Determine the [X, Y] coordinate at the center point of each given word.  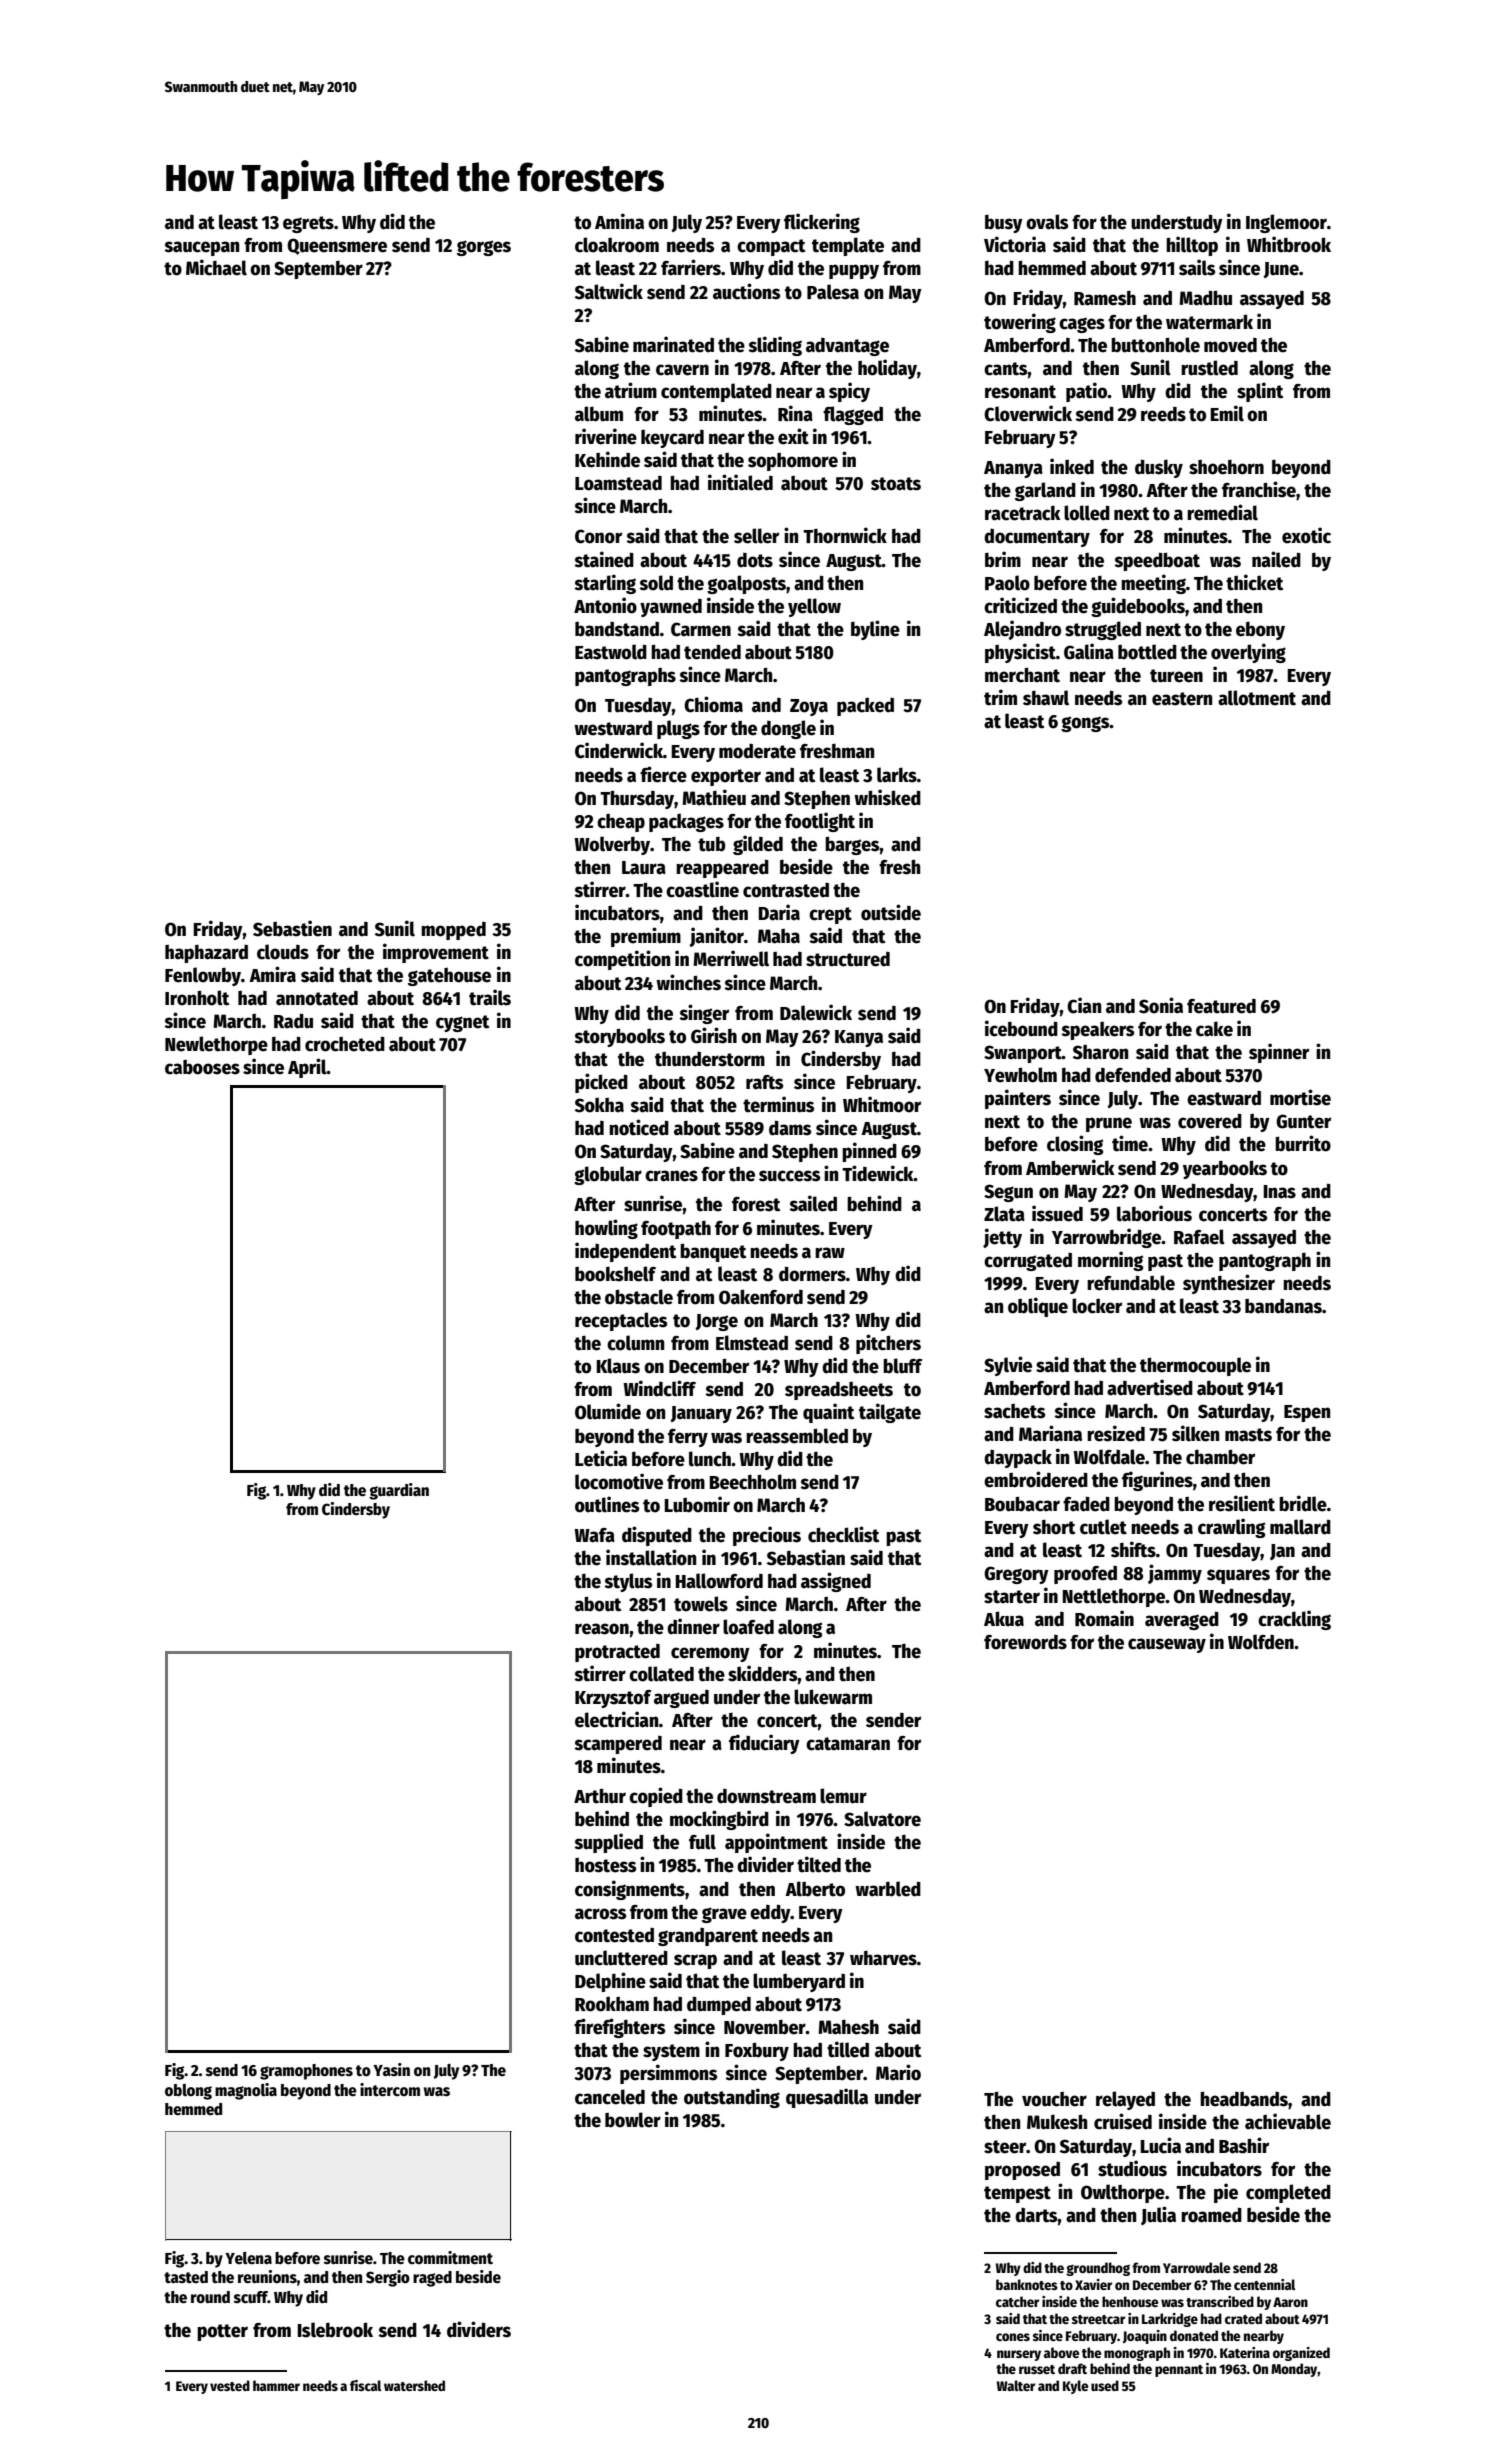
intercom [390, 2089]
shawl [1046, 698]
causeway [1167, 1645]
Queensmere [337, 246]
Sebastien [292, 928]
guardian [399, 1491]
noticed [639, 1127]
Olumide [608, 1411]
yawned [671, 608]
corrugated [1028, 1262]
